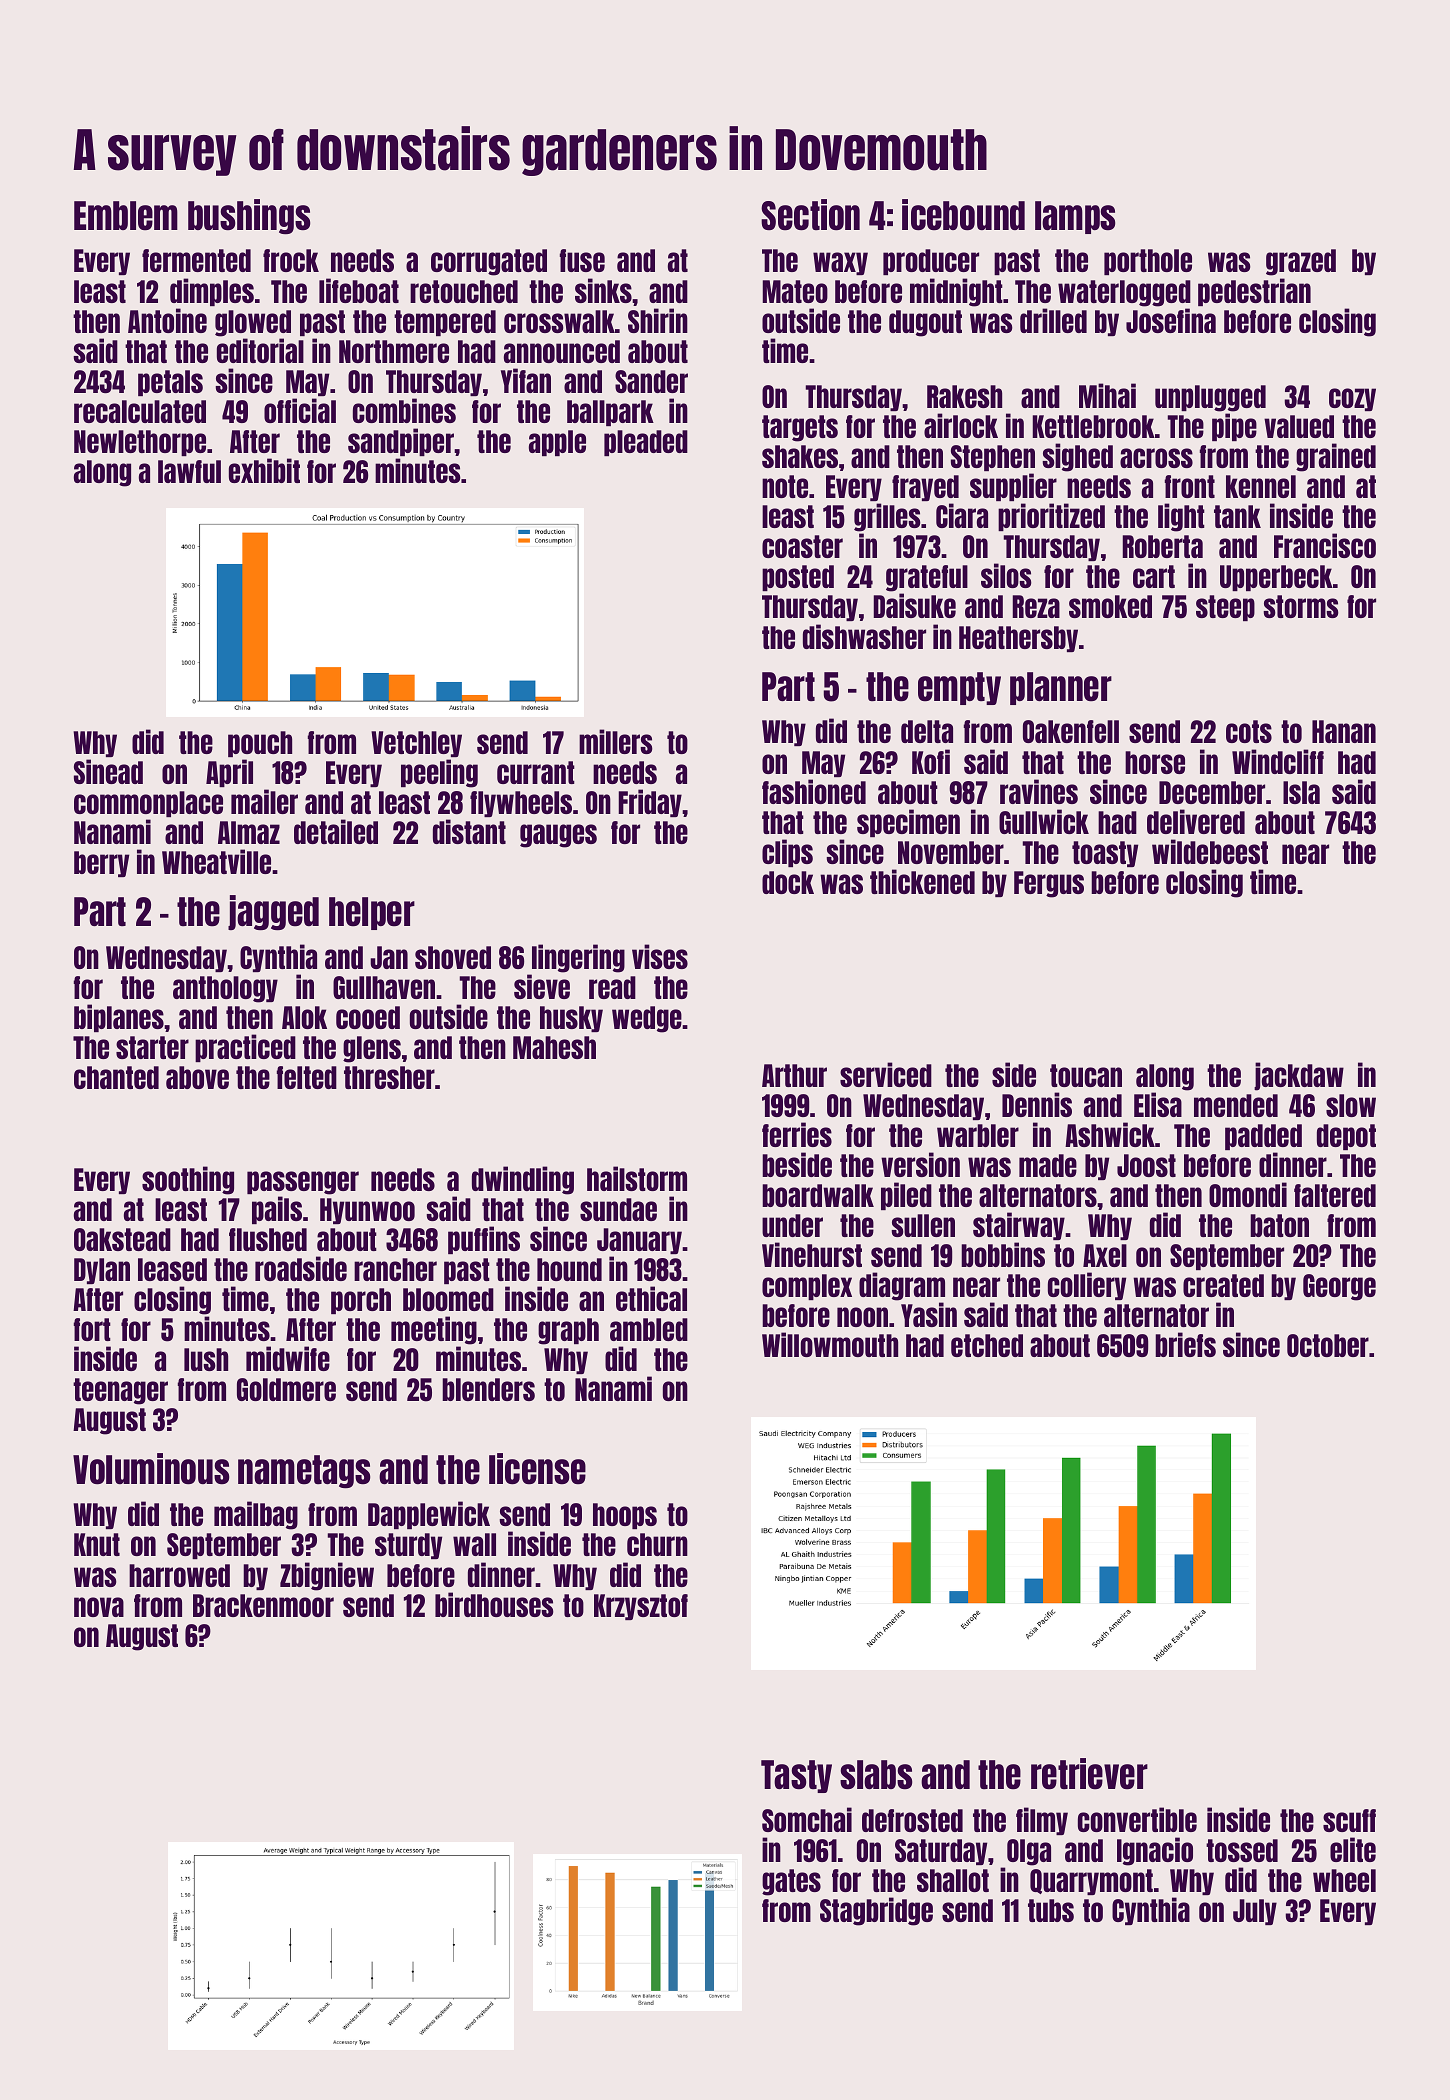  I want to click on wildebeest, so click(1210, 851).
